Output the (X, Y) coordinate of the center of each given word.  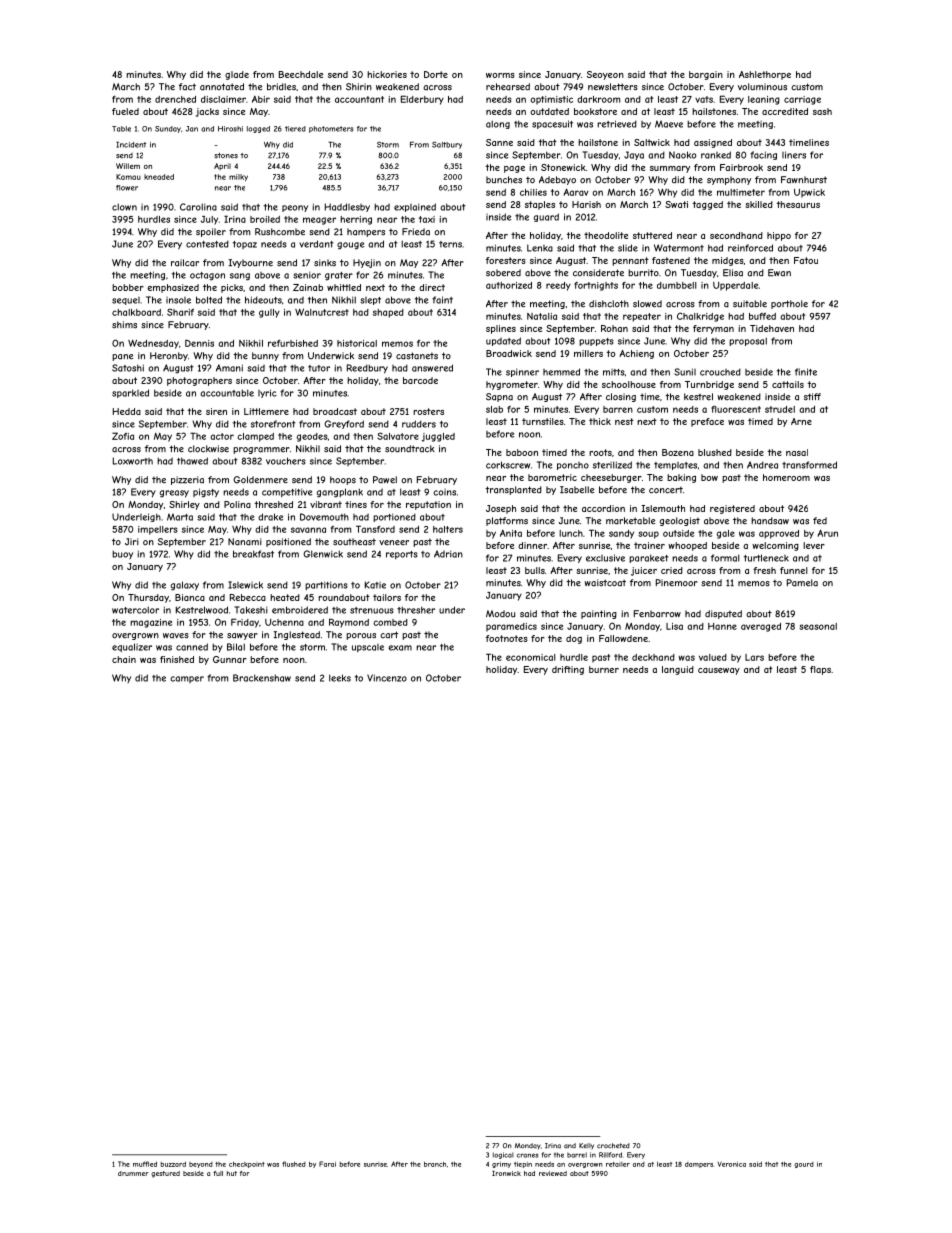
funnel (794, 570)
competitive (287, 492)
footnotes (507, 638)
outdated (549, 111)
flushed (294, 1164)
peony (295, 208)
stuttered (652, 235)
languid (678, 670)
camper (187, 679)
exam (400, 648)
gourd (804, 1165)
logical (503, 1155)
